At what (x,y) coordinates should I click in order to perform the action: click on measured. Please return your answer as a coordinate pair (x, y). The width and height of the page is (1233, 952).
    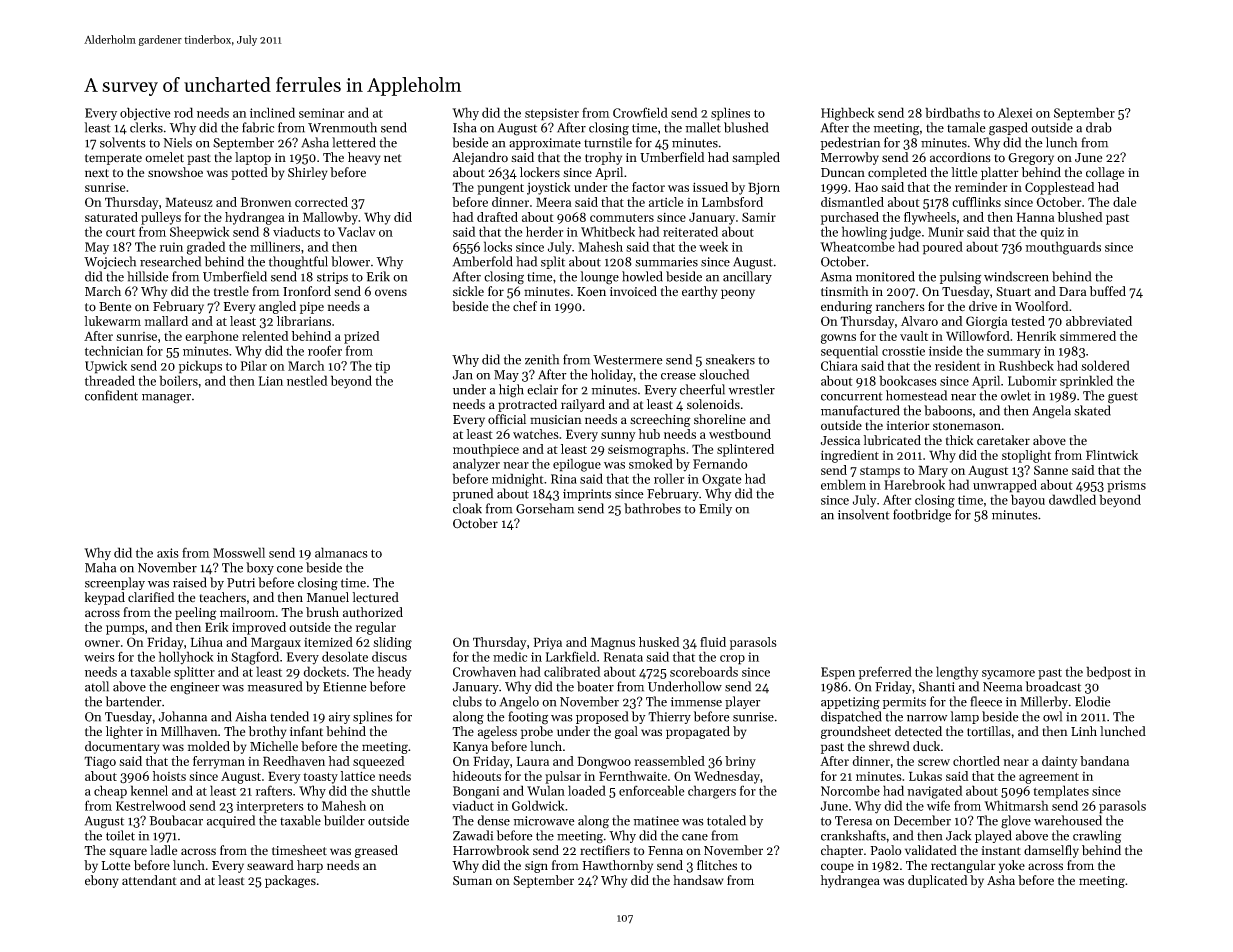
    Looking at the image, I should click on (274, 686).
